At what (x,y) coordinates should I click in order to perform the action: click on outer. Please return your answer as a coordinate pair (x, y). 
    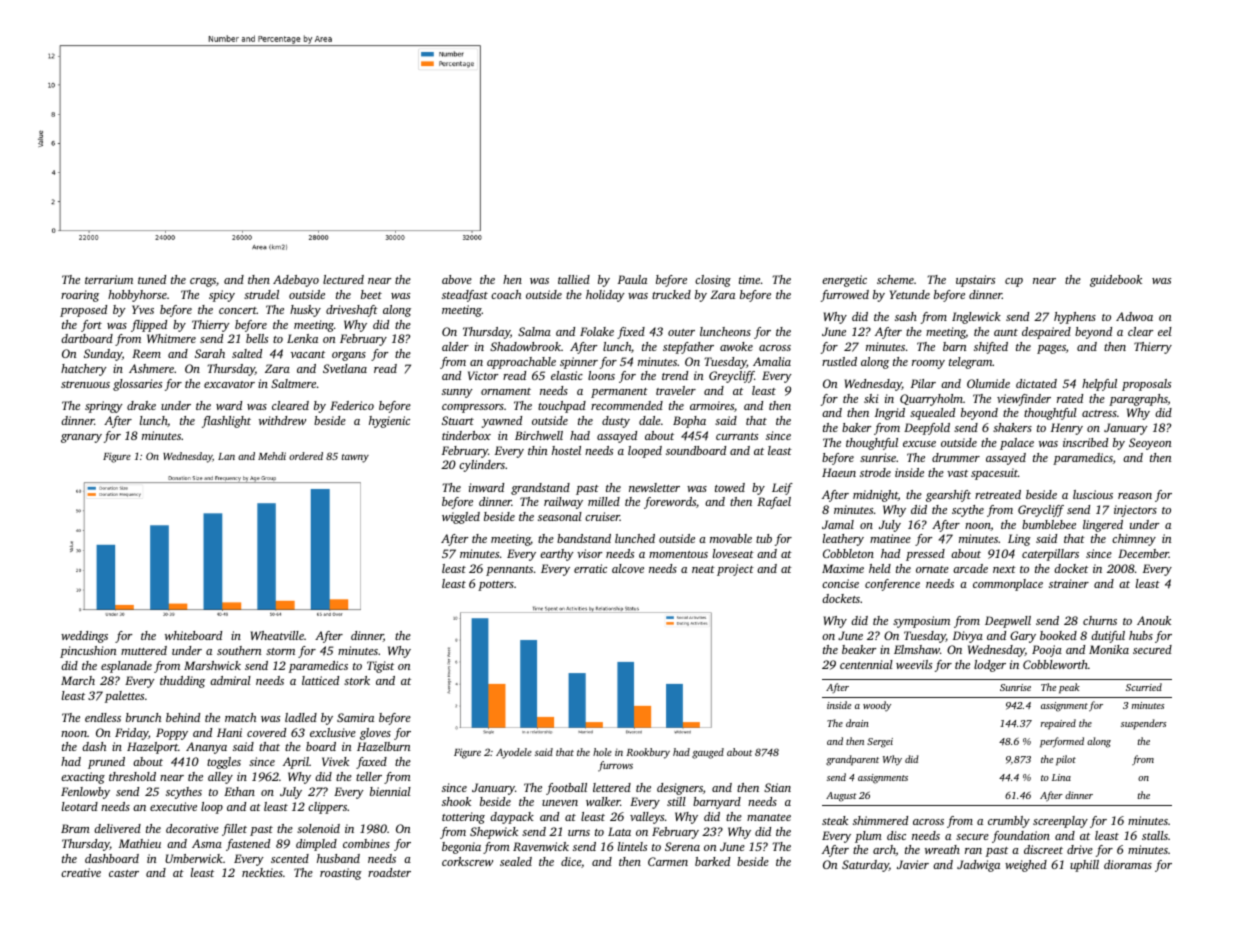
    Looking at the image, I should click on (681, 332).
